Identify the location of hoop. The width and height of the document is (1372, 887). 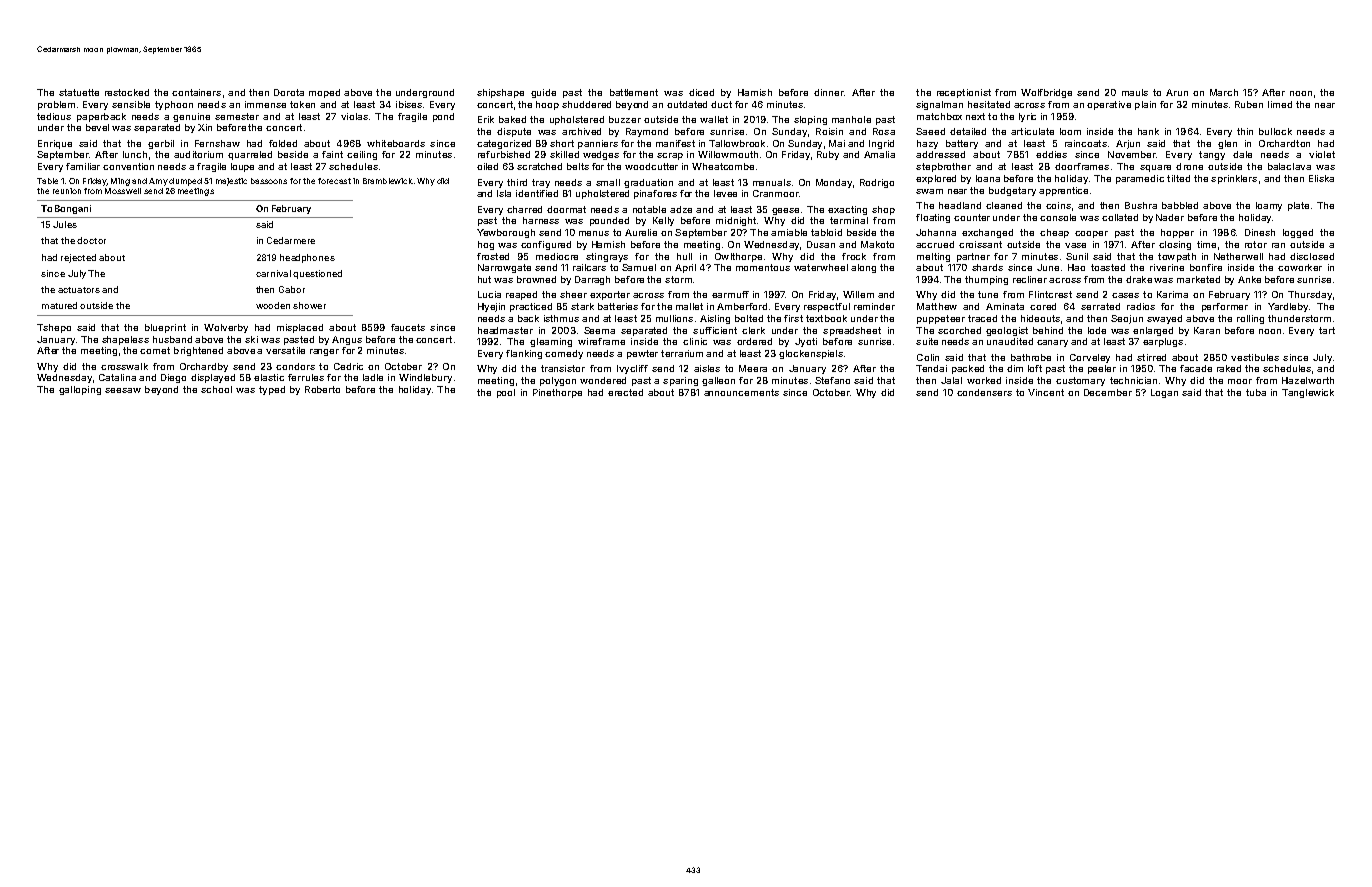
(547, 105).
